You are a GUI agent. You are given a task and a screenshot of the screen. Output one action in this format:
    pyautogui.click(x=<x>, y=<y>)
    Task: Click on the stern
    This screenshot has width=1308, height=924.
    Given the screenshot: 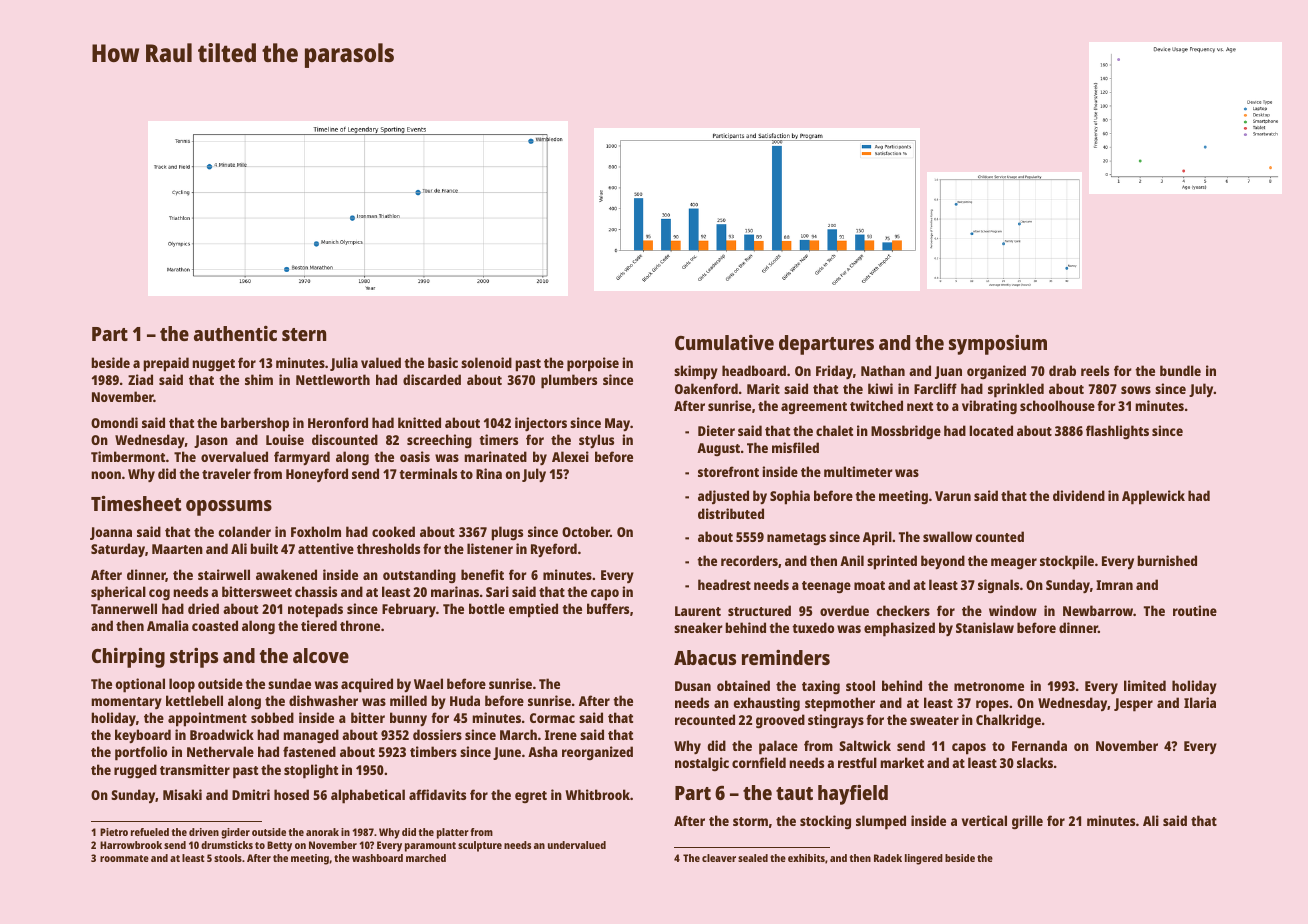 What is the action you would take?
    pyautogui.click(x=304, y=334)
